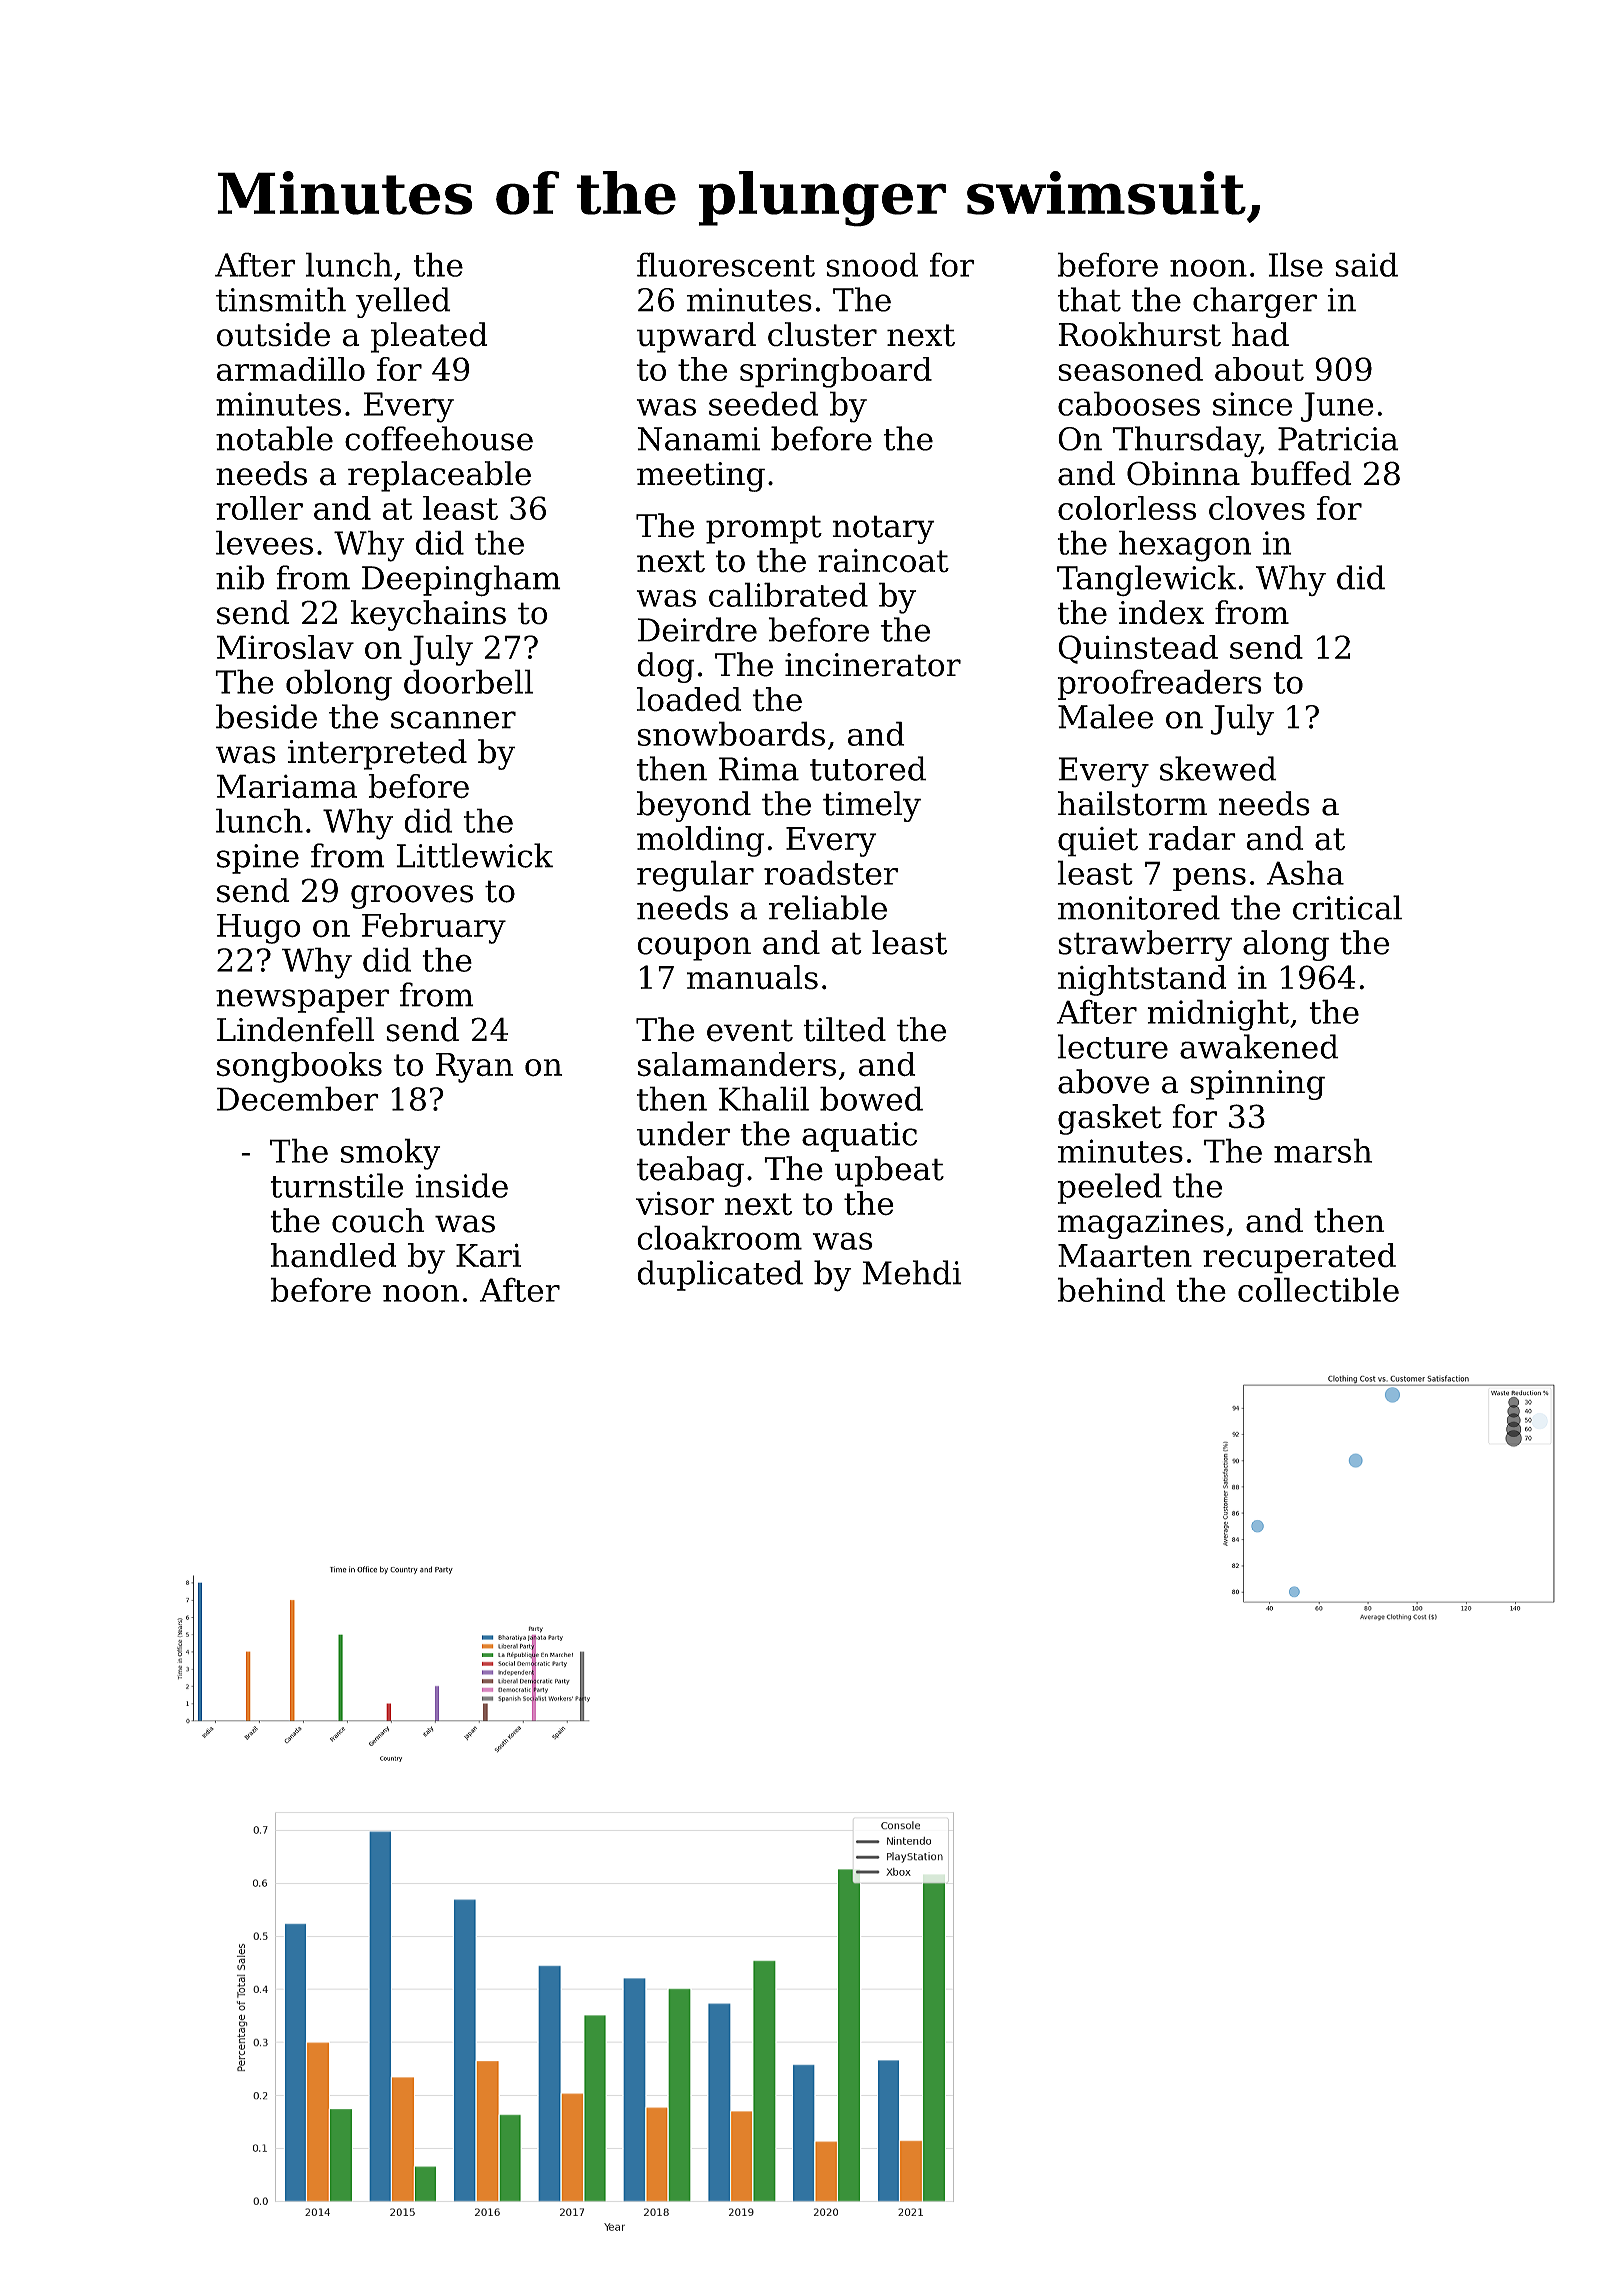 This screenshot has width=1620, height=2292. What do you see at coordinates (258, 859) in the screenshot?
I see `spine` at bounding box center [258, 859].
